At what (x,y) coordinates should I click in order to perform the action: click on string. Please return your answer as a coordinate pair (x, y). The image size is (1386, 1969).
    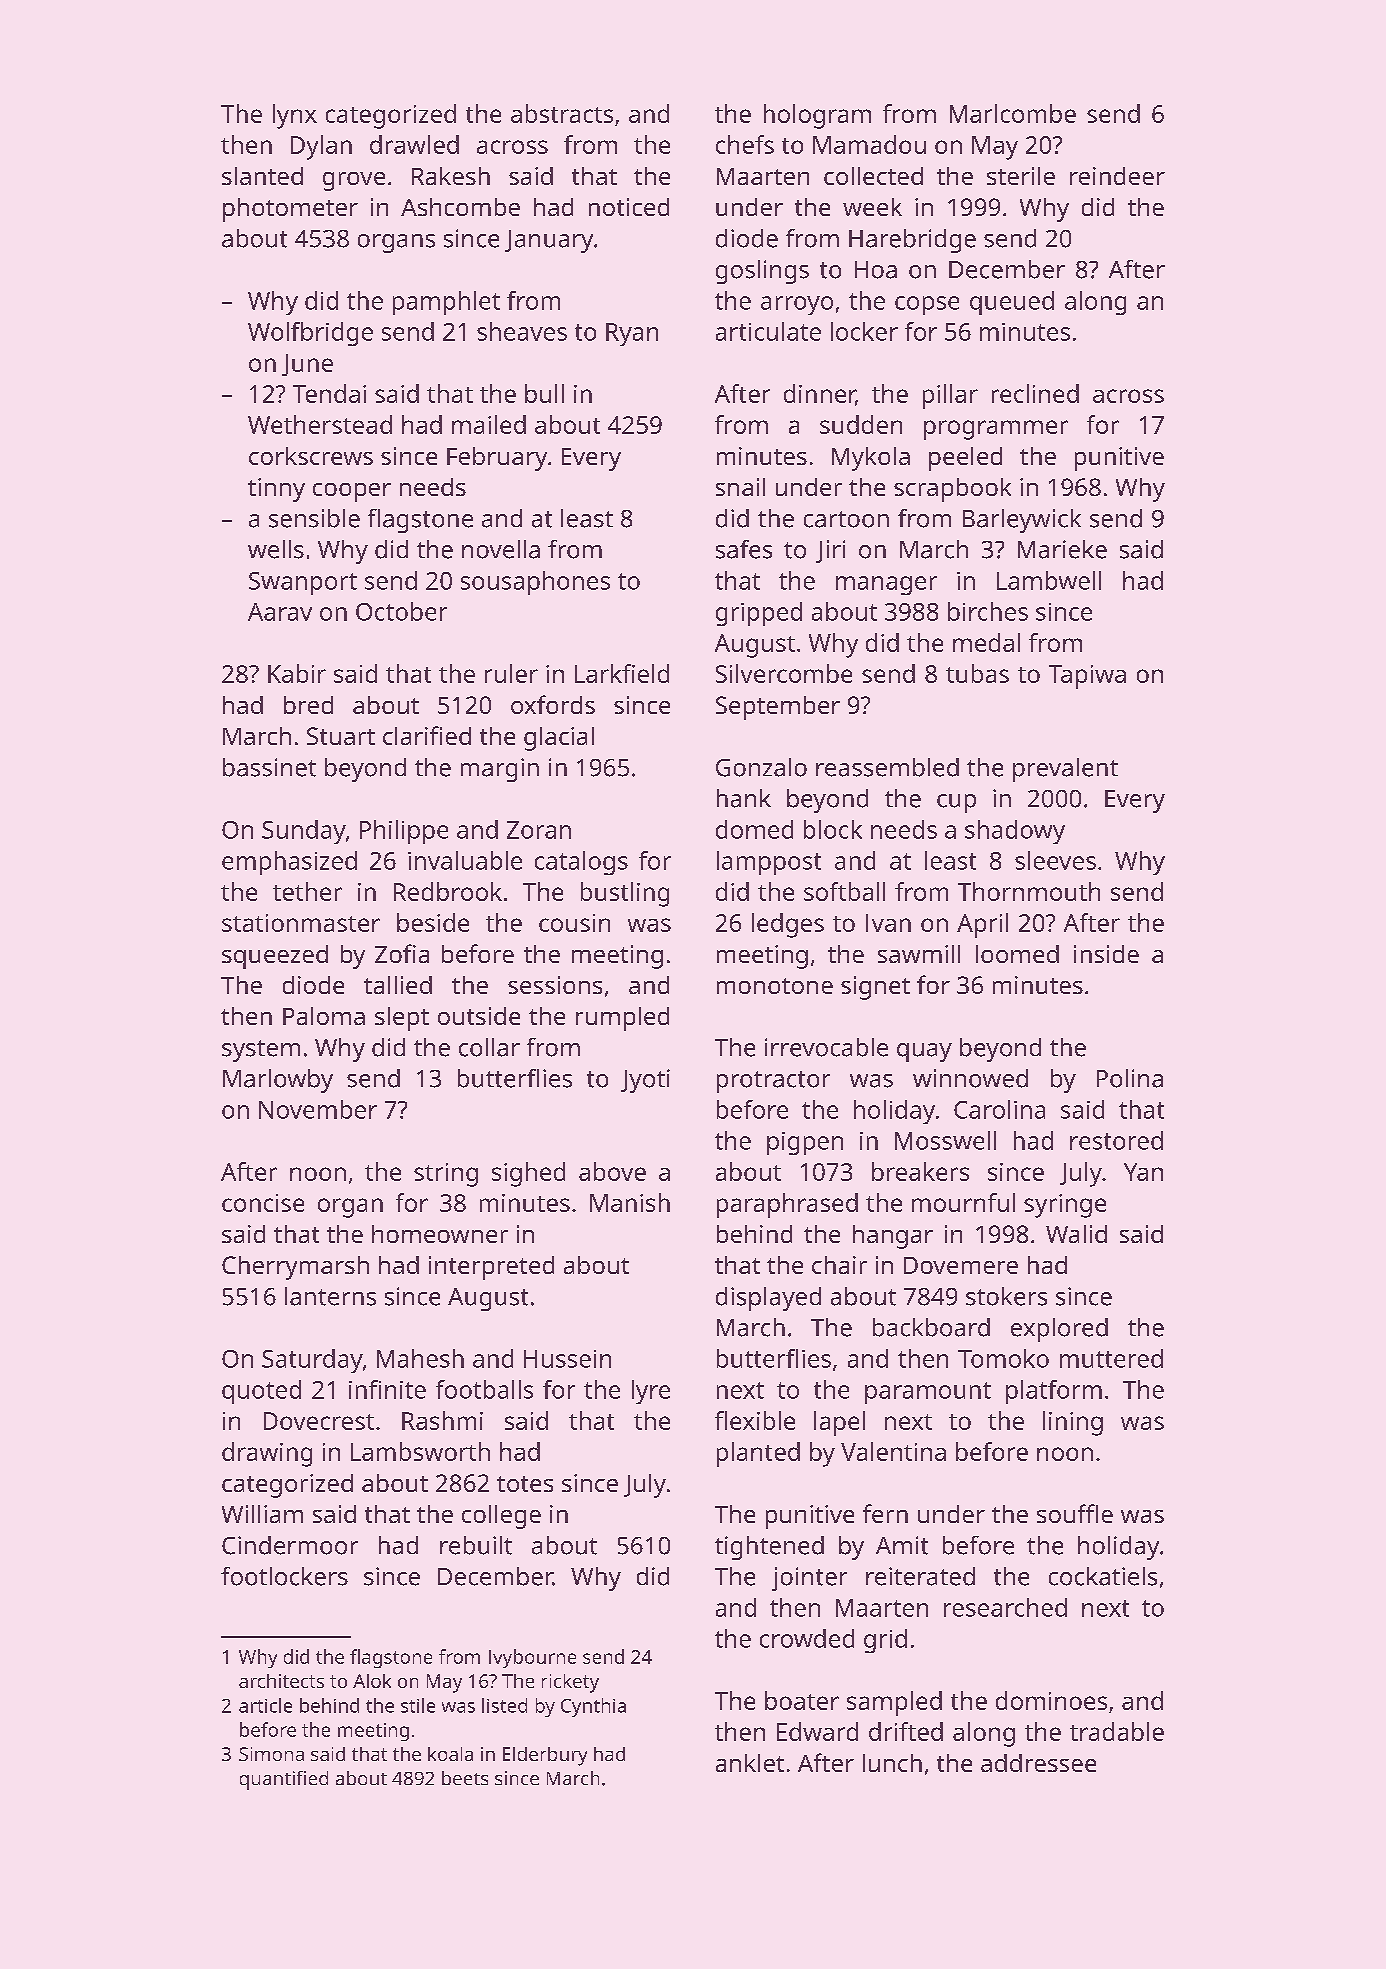
    Looking at the image, I should click on (446, 1175).
